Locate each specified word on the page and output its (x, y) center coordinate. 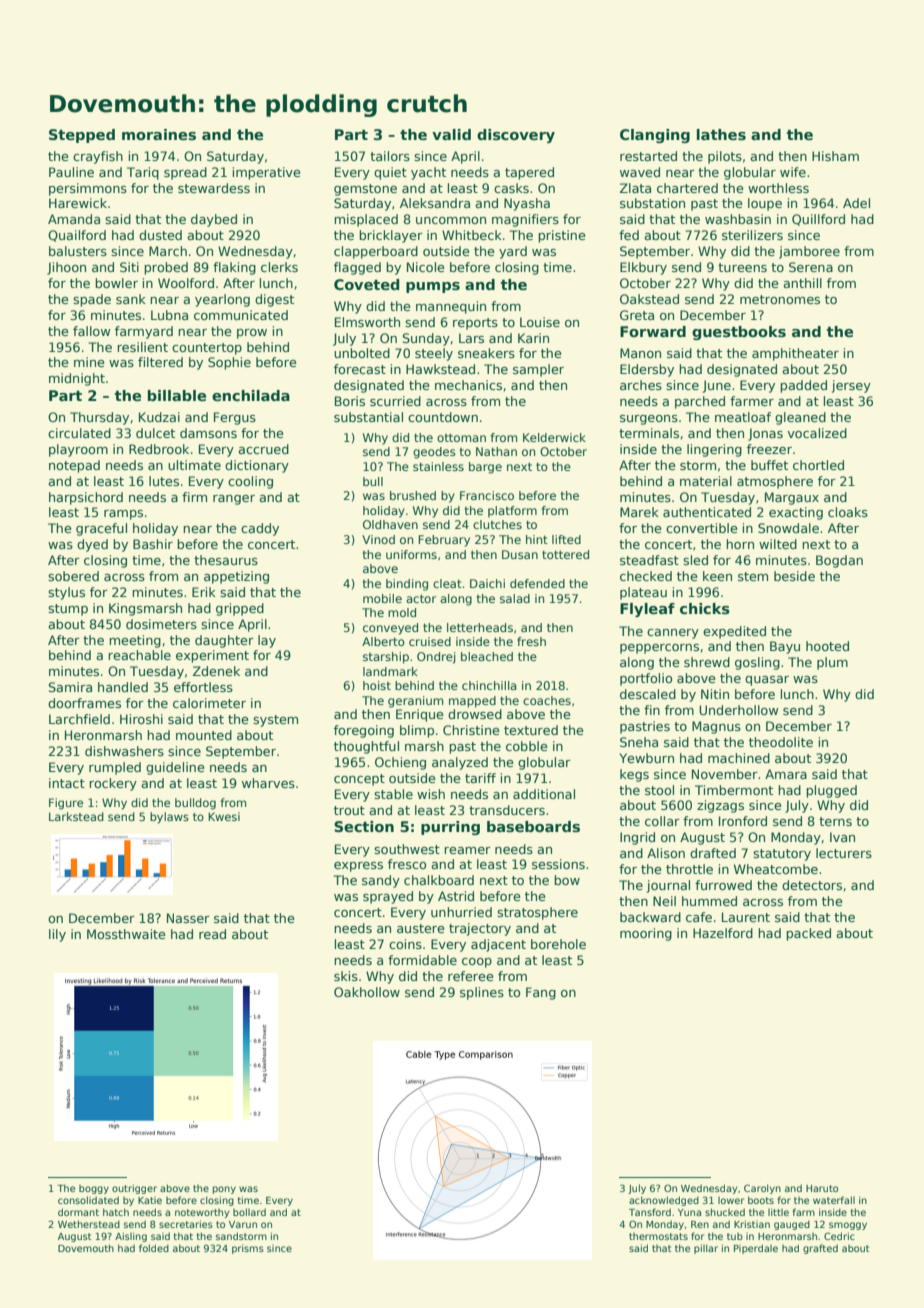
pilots (725, 157)
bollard (249, 1212)
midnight (77, 379)
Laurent (746, 917)
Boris (350, 401)
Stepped (82, 136)
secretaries (186, 1224)
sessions (558, 864)
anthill (802, 283)
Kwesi (224, 816)
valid (451, 134)
